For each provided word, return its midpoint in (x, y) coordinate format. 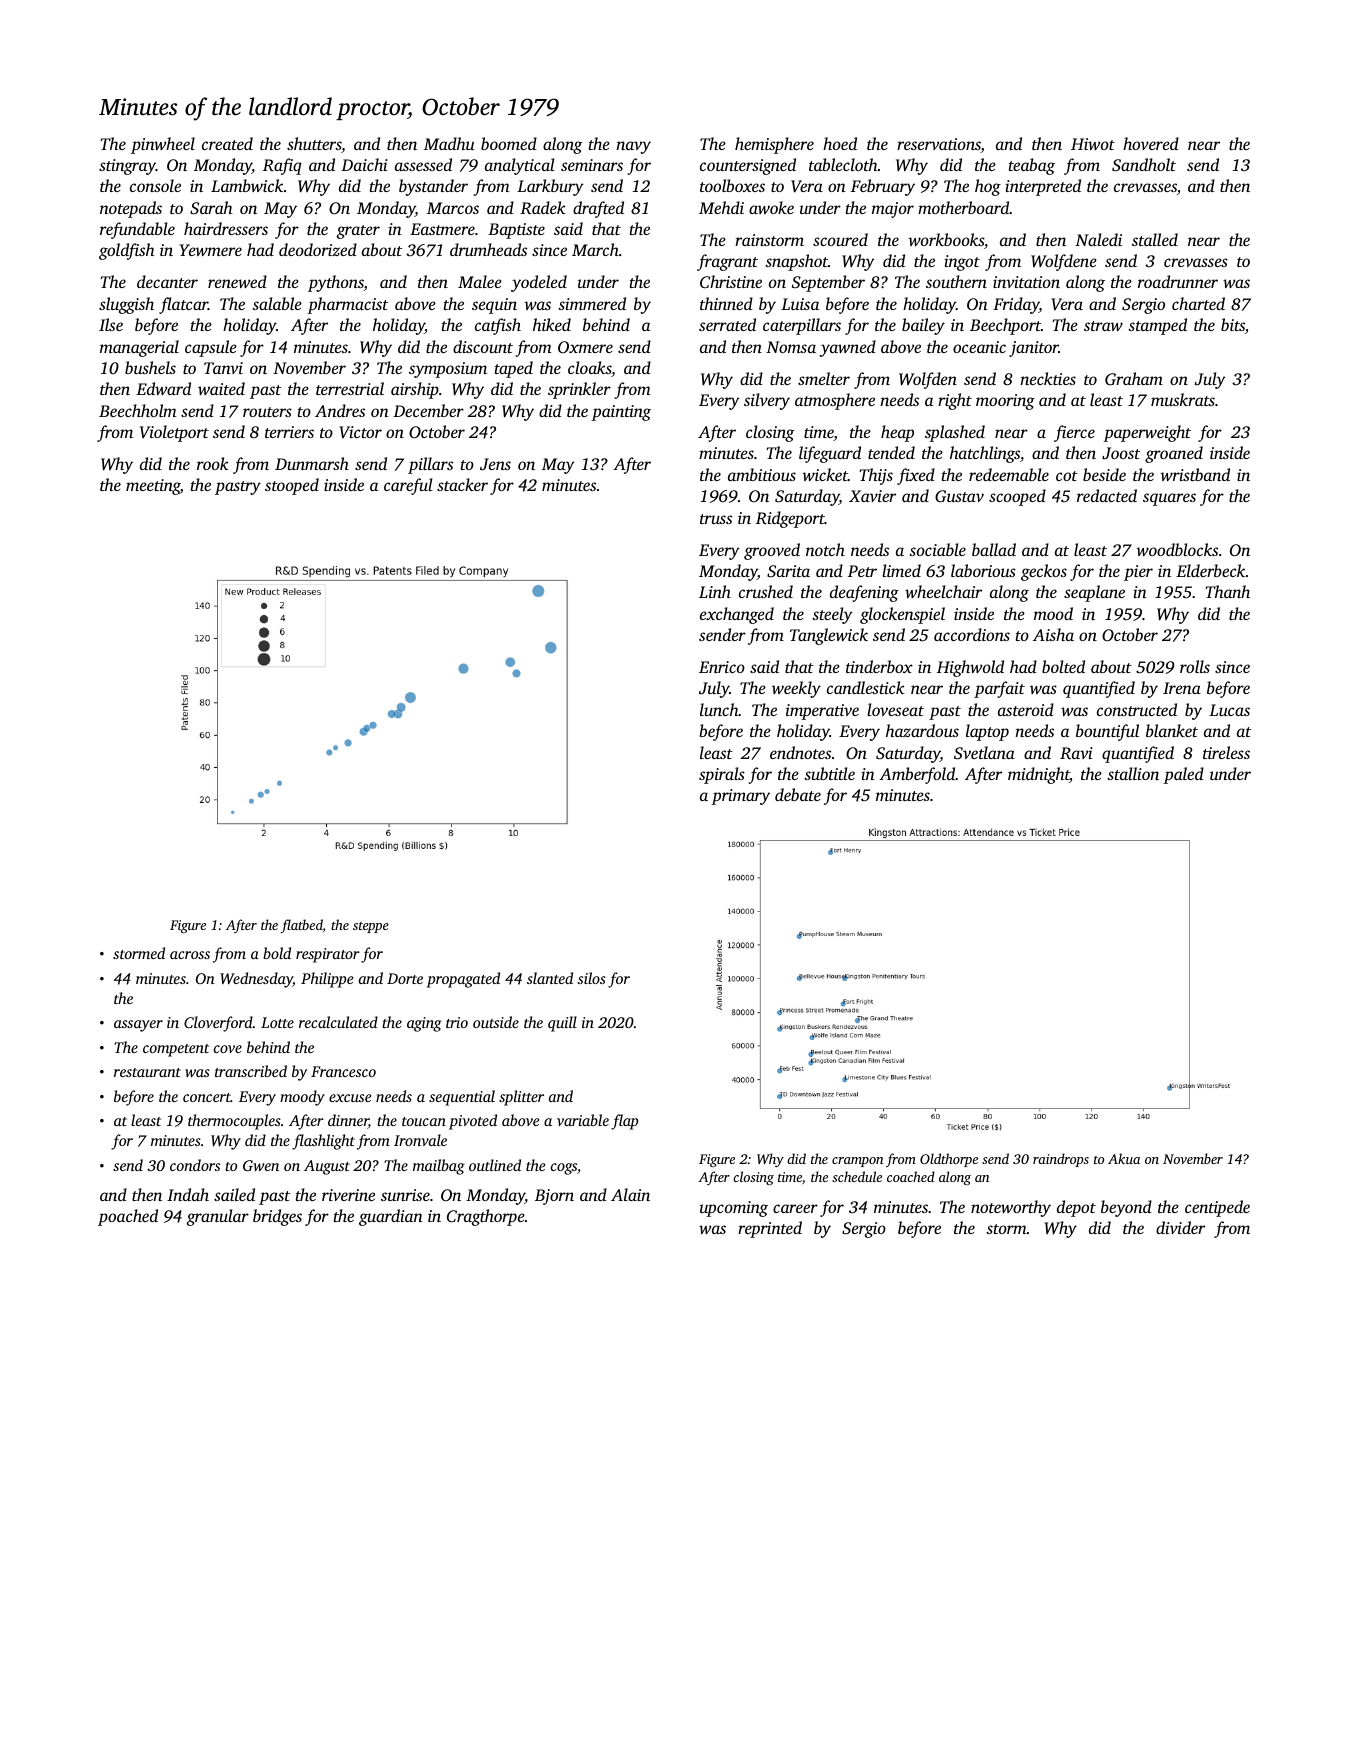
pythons (336, 283)
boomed (509, 143)
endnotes (800, 752)
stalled (1155, 239)
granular (218, 1217)
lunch (719, 709)
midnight (1039, 775)
